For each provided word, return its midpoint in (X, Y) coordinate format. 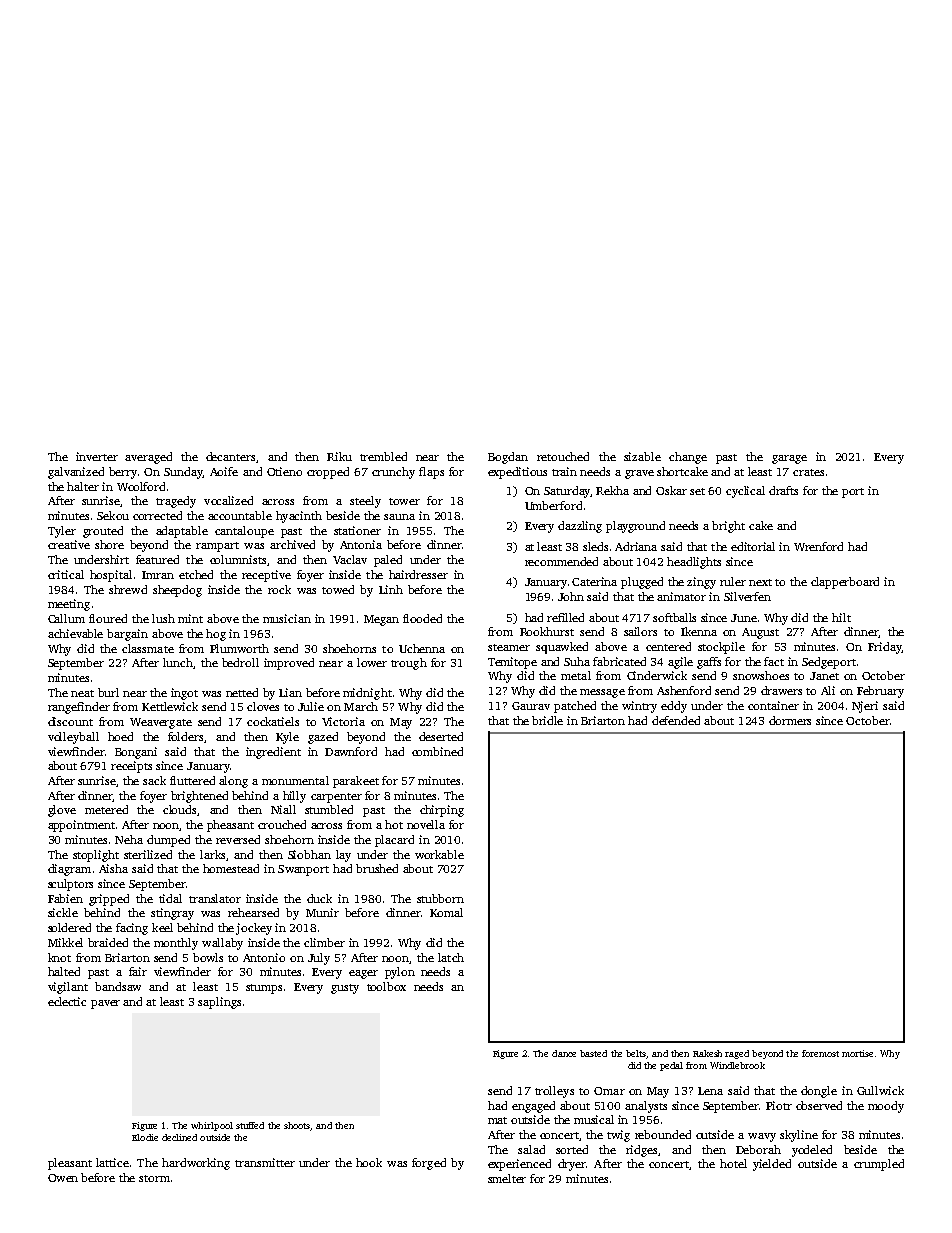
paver (105, 1004)
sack (154, 780)
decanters (230, 456)
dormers (790, 720)
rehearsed (253, 912)
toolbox (386, 986)
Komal (446, 912)
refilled (565, 617)
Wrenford (818, 546)
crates (808, 472)
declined (179, 1137)
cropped (328, 473)
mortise (857, 1053)
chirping (442, 811)
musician (287, 618)
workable (439, 854)
